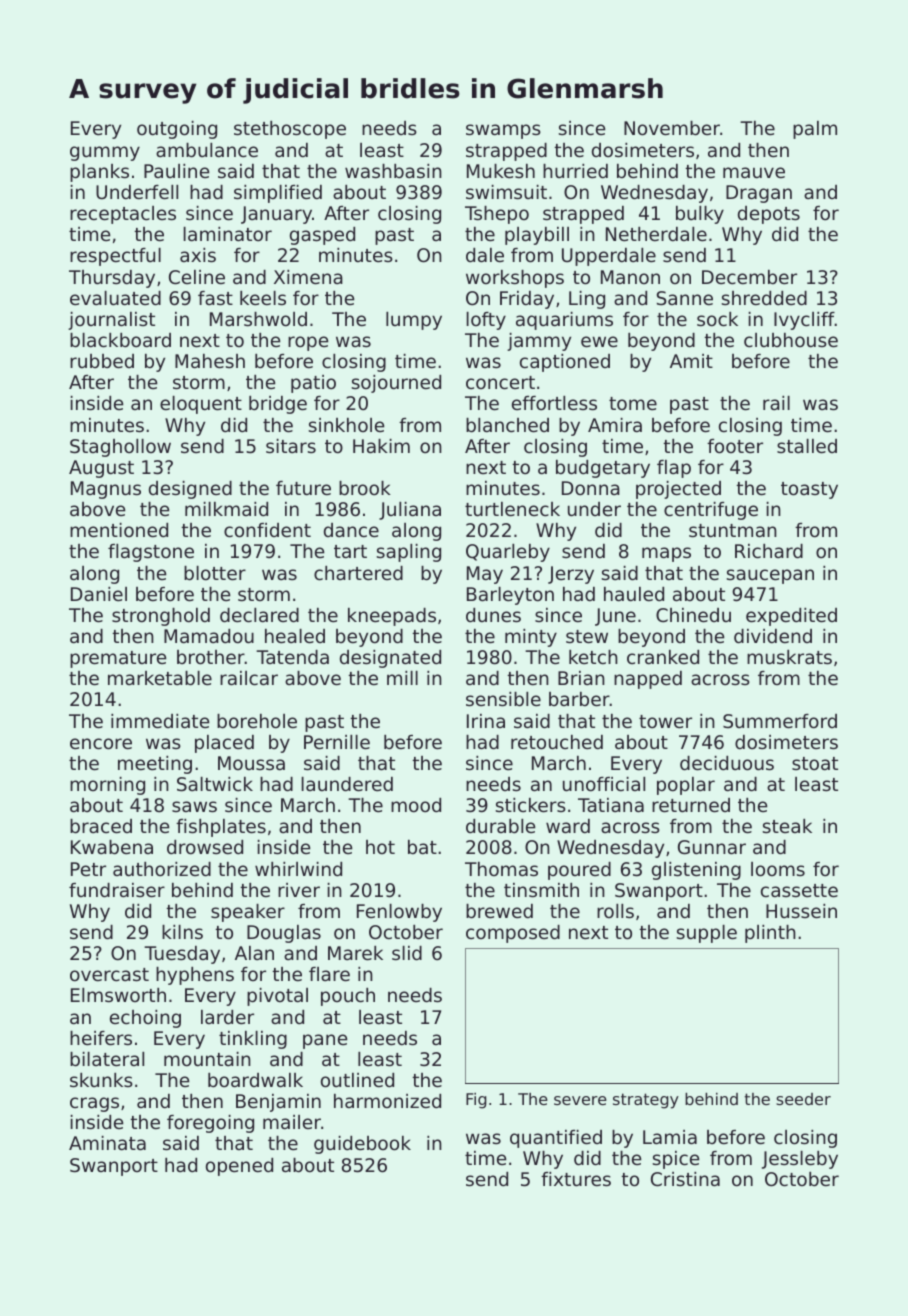  What do you see at coordinates (201, 405) in the page?
I see `eloquent` at bounding box center [201, 405].
